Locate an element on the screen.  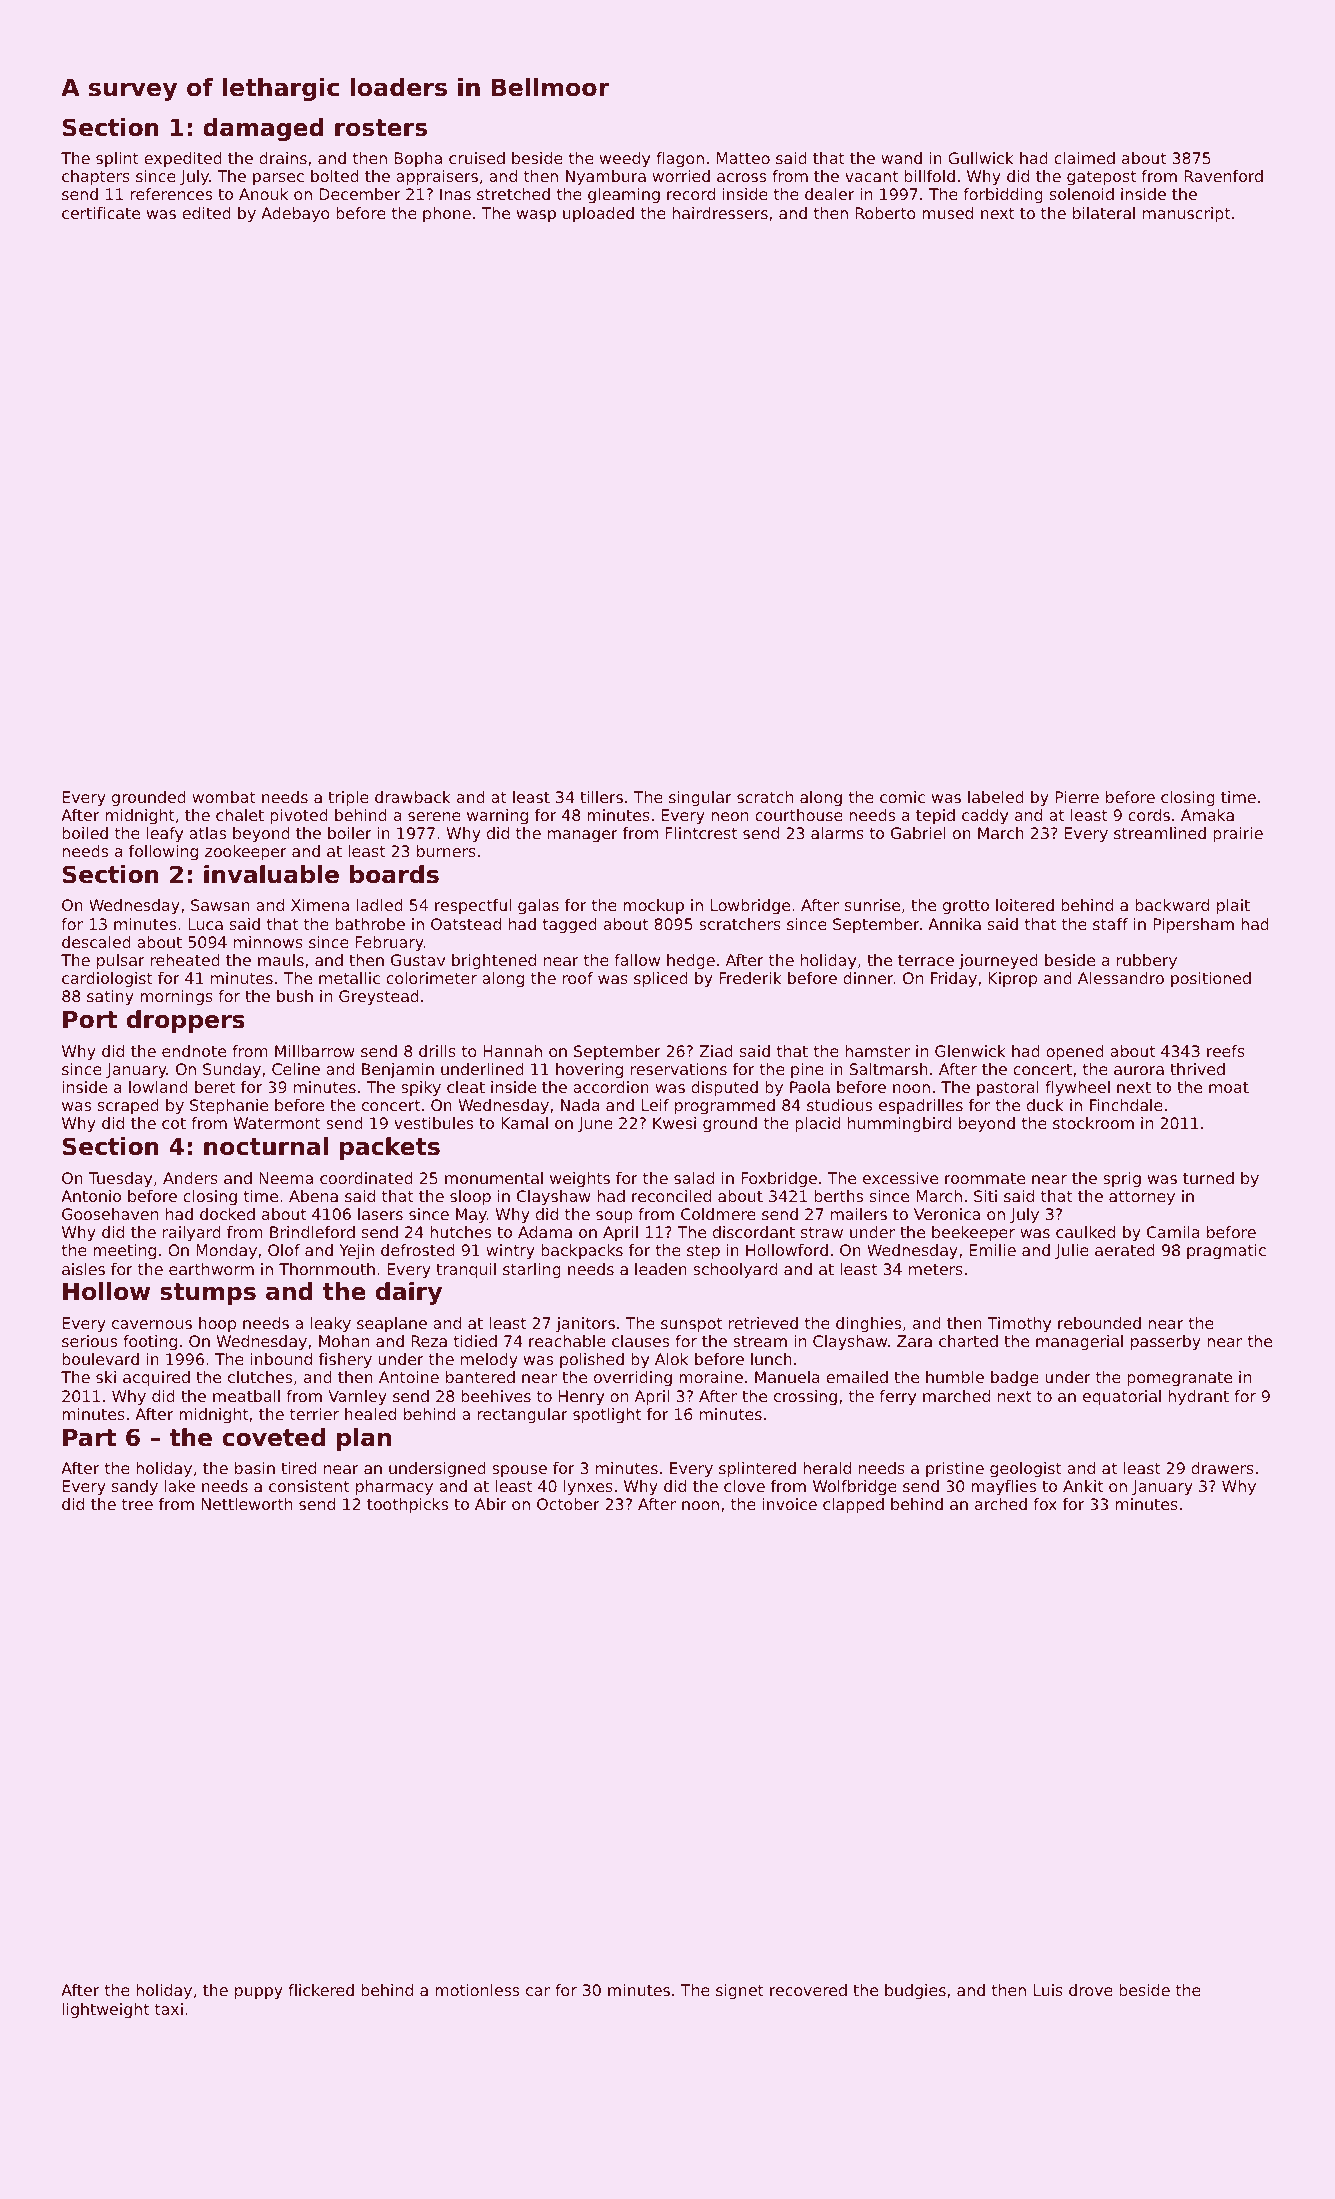
December is located at coordinates (360, 194).
